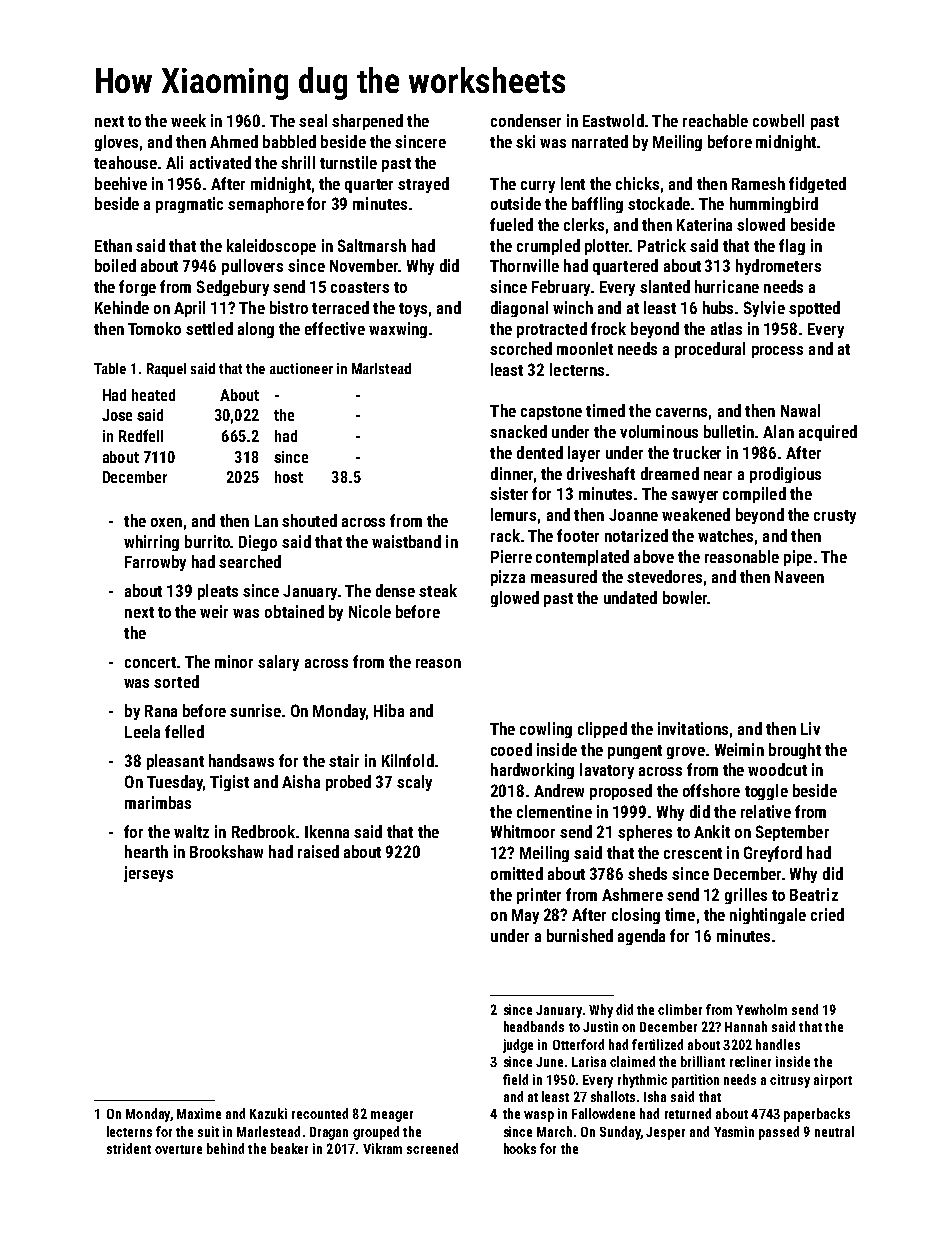 This document has width=952, height=1233. Describe the element at coordinates (697, 452) in the document. I see `trucker` at that location.
